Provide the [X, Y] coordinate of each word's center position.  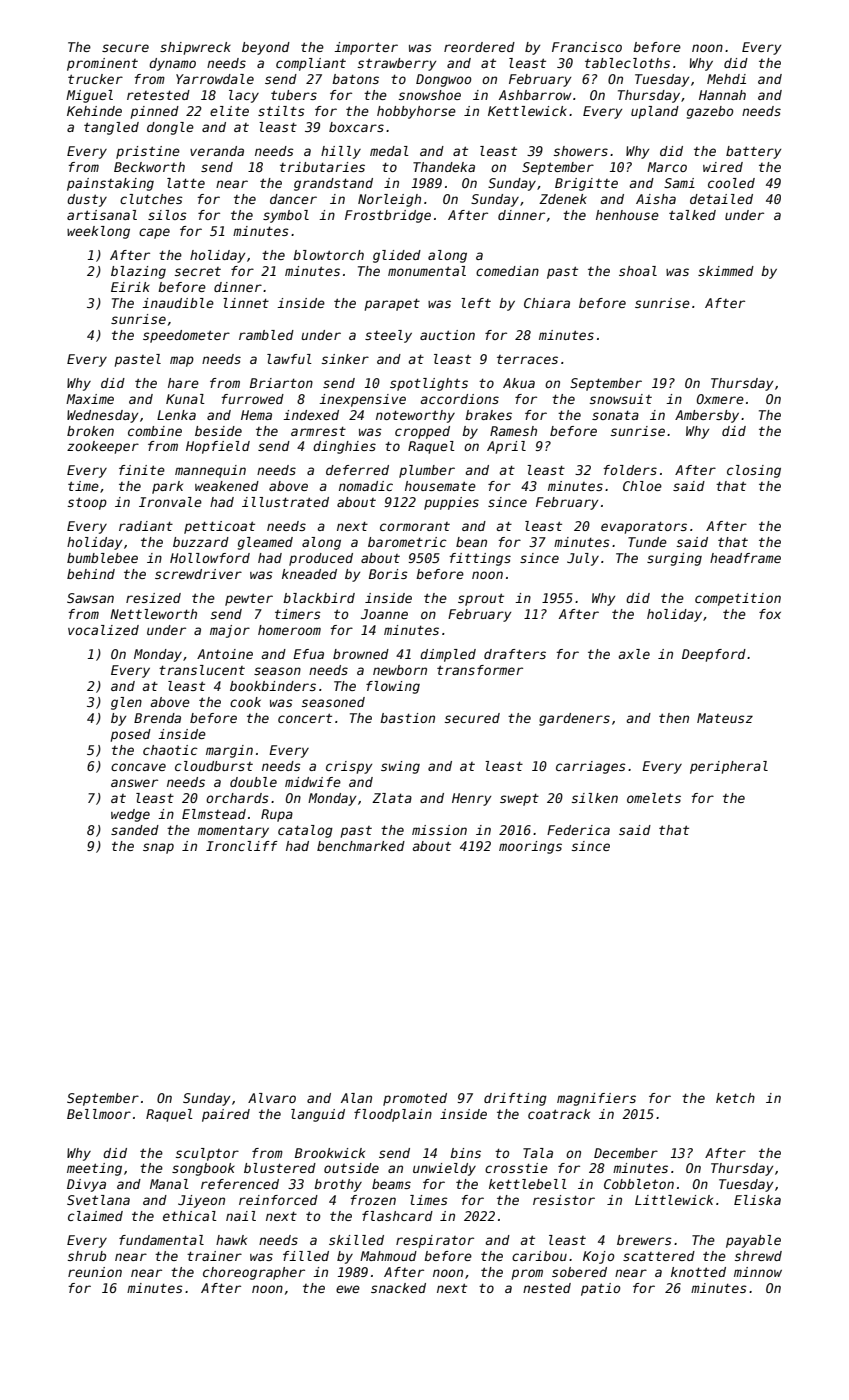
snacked [398, 1288]
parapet [392, 304]
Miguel [89, 96]
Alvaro [272, 1098]
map [182, 361]
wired [723, 167]
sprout [481, 599]
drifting [515, 1099]
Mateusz [725, 718]
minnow [758, 1272]
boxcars [356, 127]
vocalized [103, 630]
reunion [95, 1272]
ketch [735, 1098]
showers [581, 151]
